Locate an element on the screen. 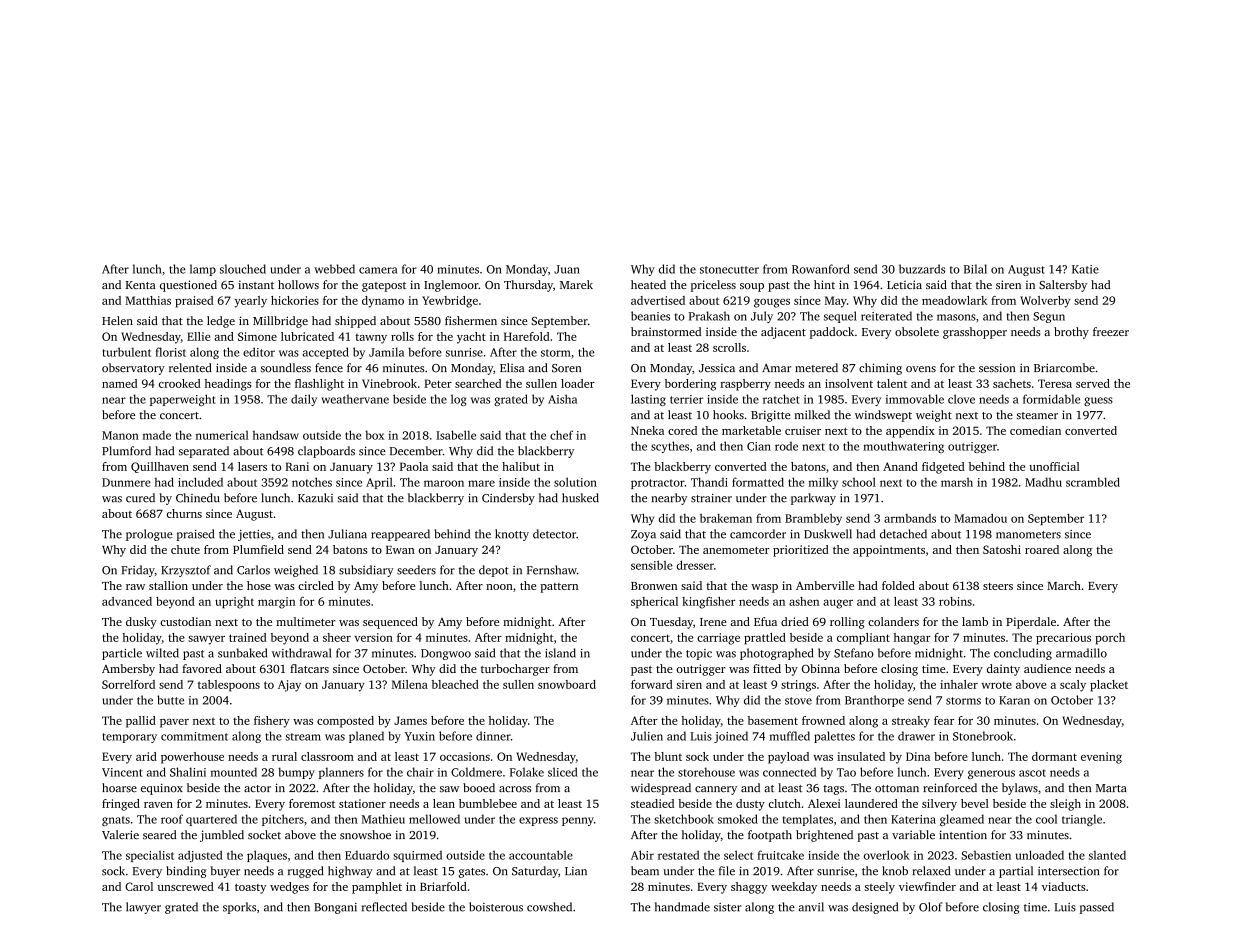  Saltersby is located at coordinates (1063, 286).
